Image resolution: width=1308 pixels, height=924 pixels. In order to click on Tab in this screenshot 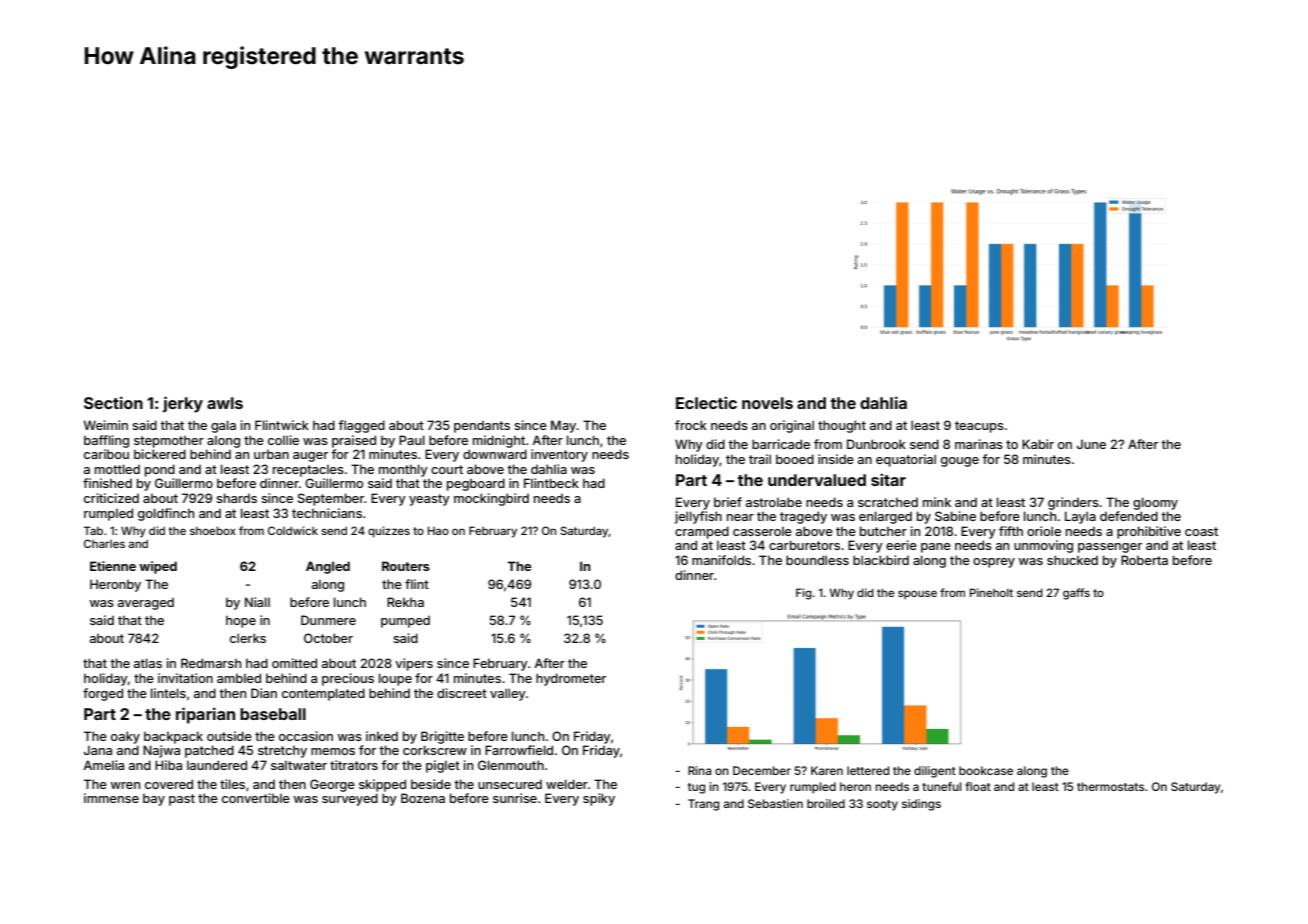, I will do `click(93, 530)`.
